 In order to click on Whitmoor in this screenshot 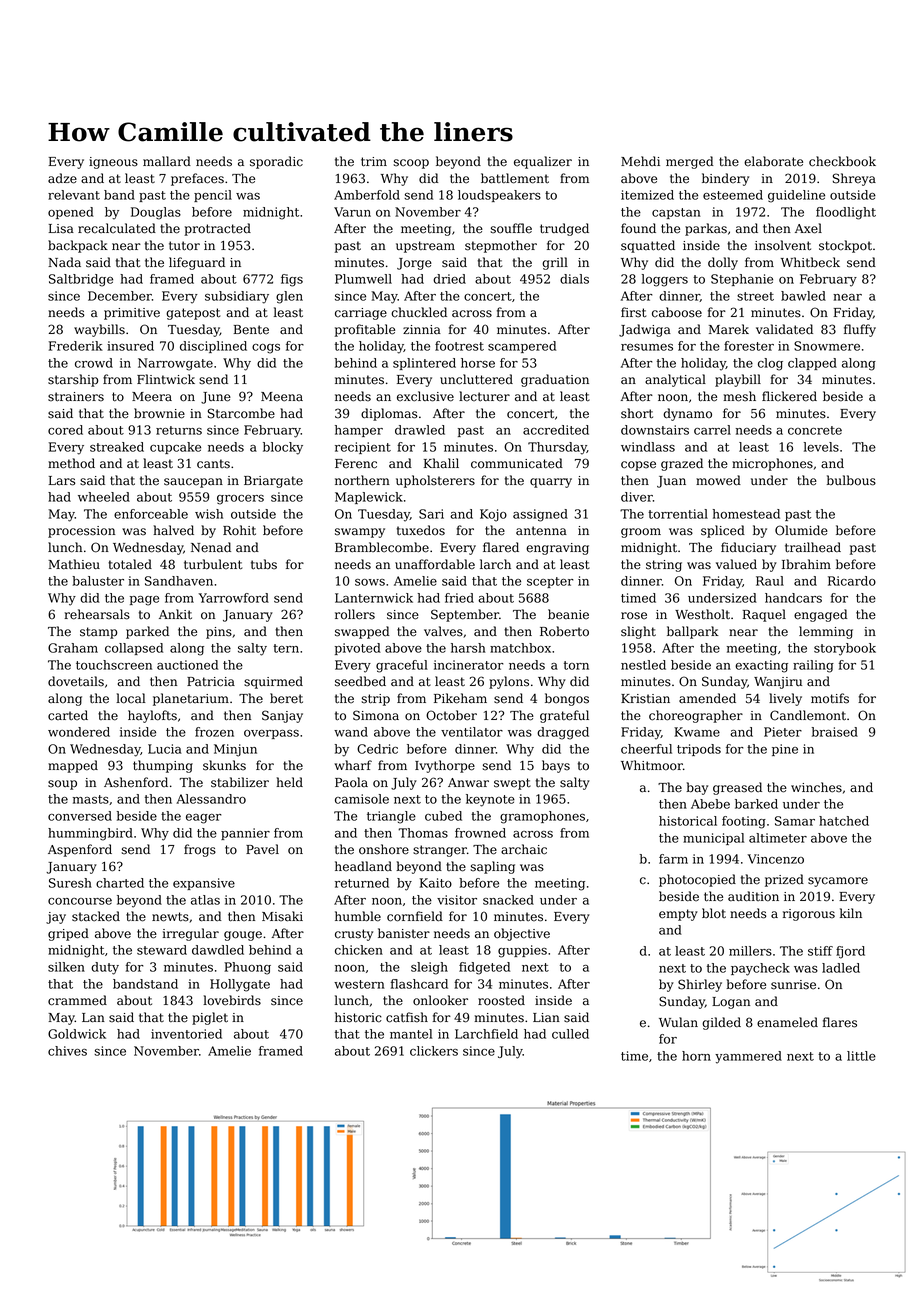, I will do `click(652, 765)`.
